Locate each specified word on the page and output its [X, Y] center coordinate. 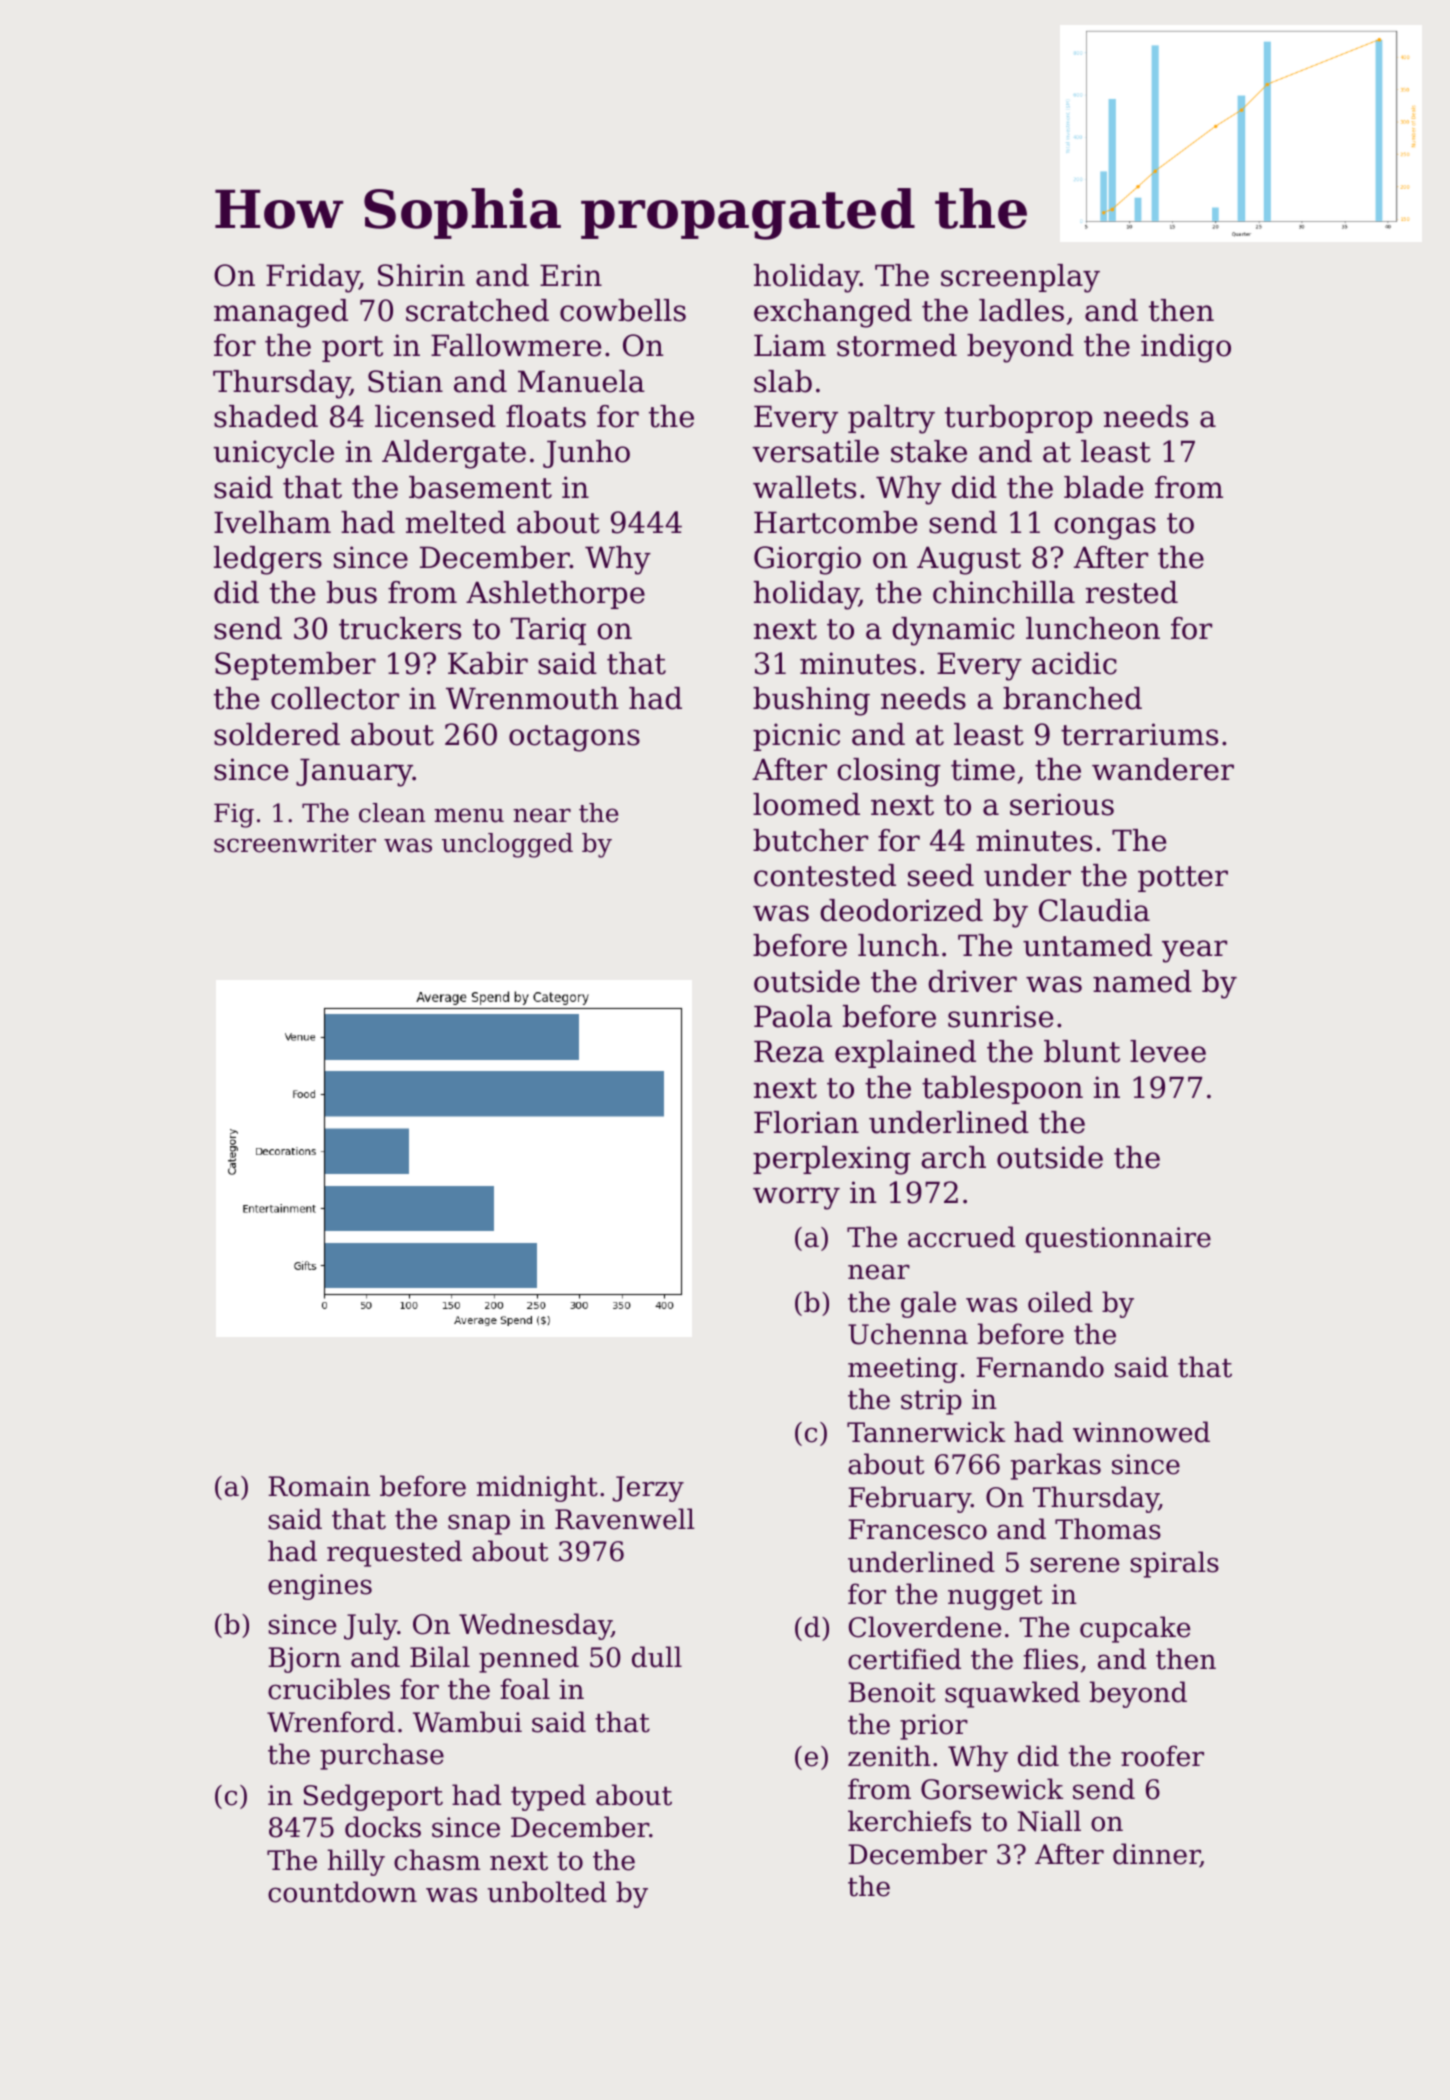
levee [1168, 1051]
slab [783, 381]
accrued [961, 1237]
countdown [342, 1892]
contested [825, 875]
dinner [1156, 1855]
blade [1103, 487]
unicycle [274, 454]
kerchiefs [909, 1821]
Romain [319, 1486]
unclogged [507, 845]
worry [796, 1198]
